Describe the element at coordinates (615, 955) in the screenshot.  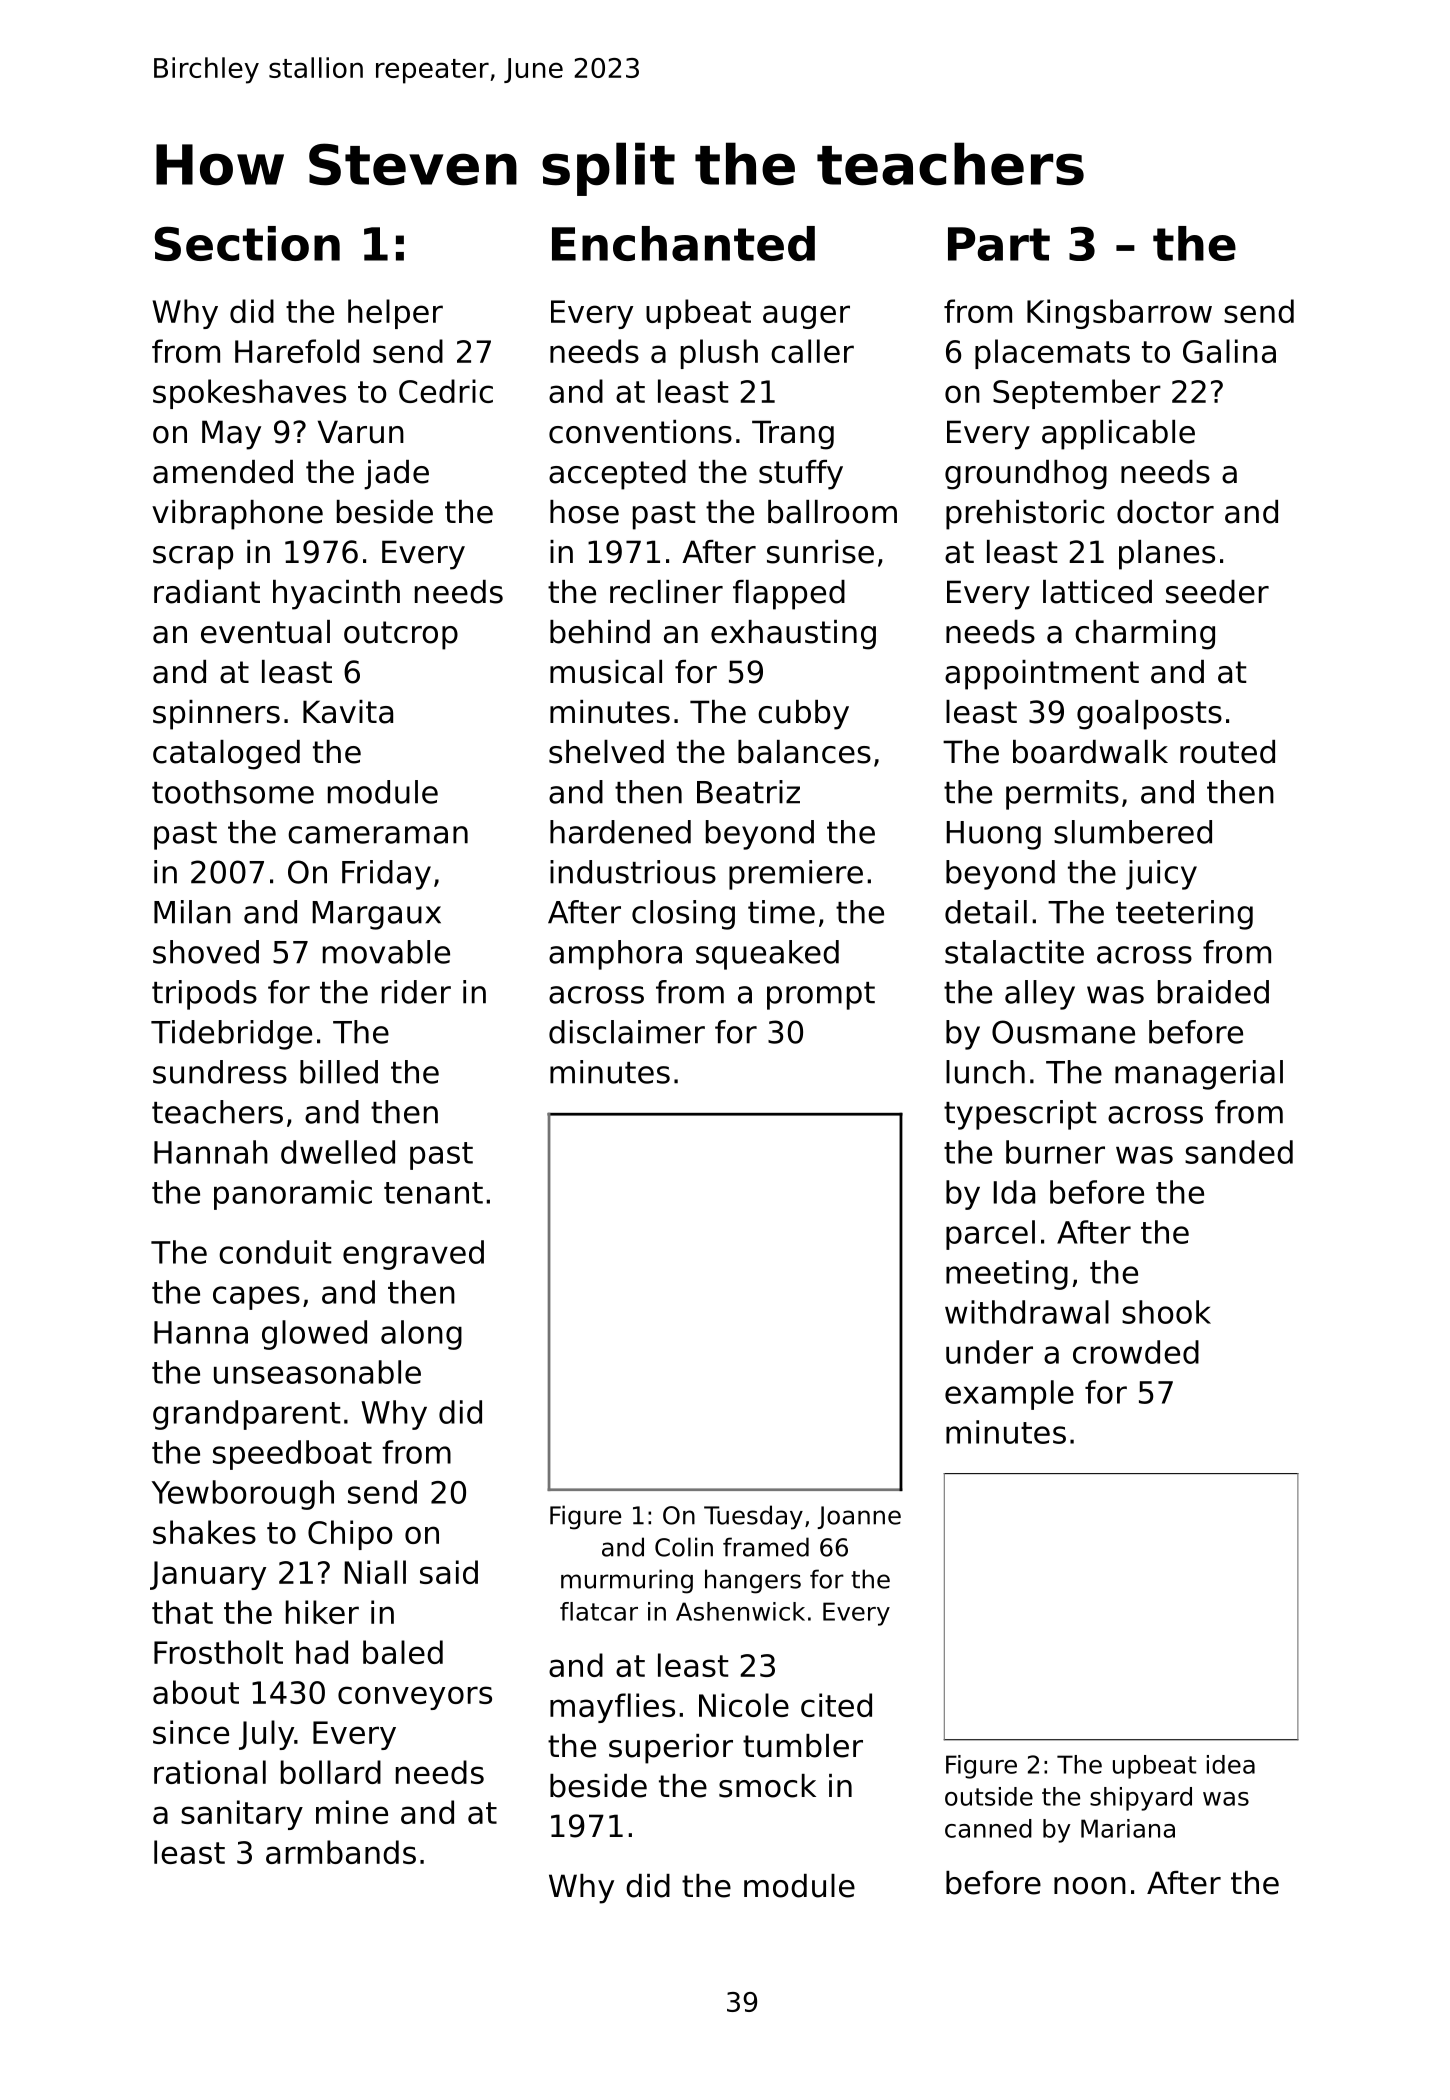
I see `amphora` at that location.
